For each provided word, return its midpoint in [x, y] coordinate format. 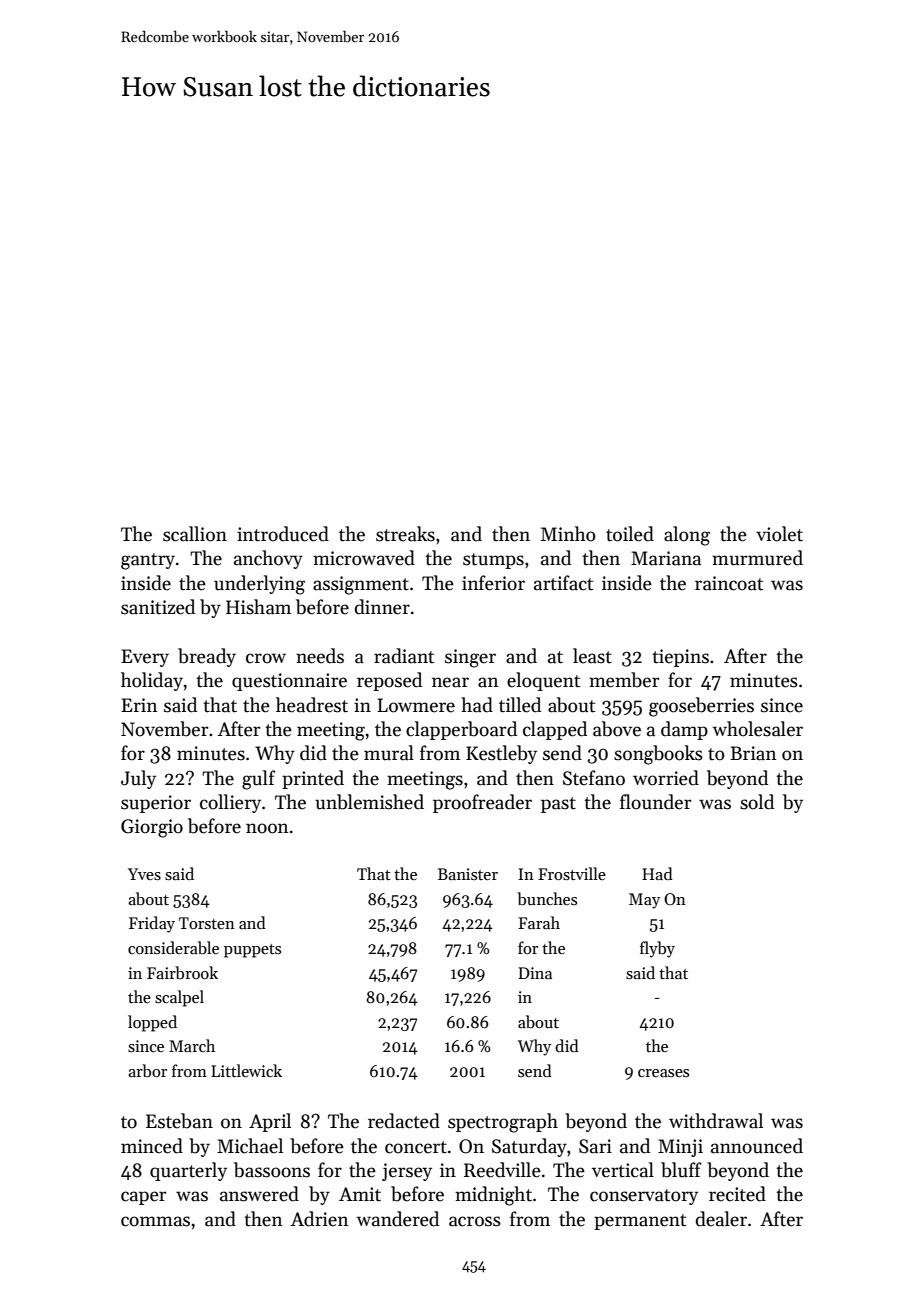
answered [259, 1194]
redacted [404, 1121]
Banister [468, 874]
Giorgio [152, 828]
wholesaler [758, 729]
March [192, 1045]
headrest [312, 705]
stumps [493, 561]
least [592, 656]
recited [737, 1194]
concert [416, 1147]
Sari [595, 1146]
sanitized [158, 607]
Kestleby [501, 754]
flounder [656, 802]
